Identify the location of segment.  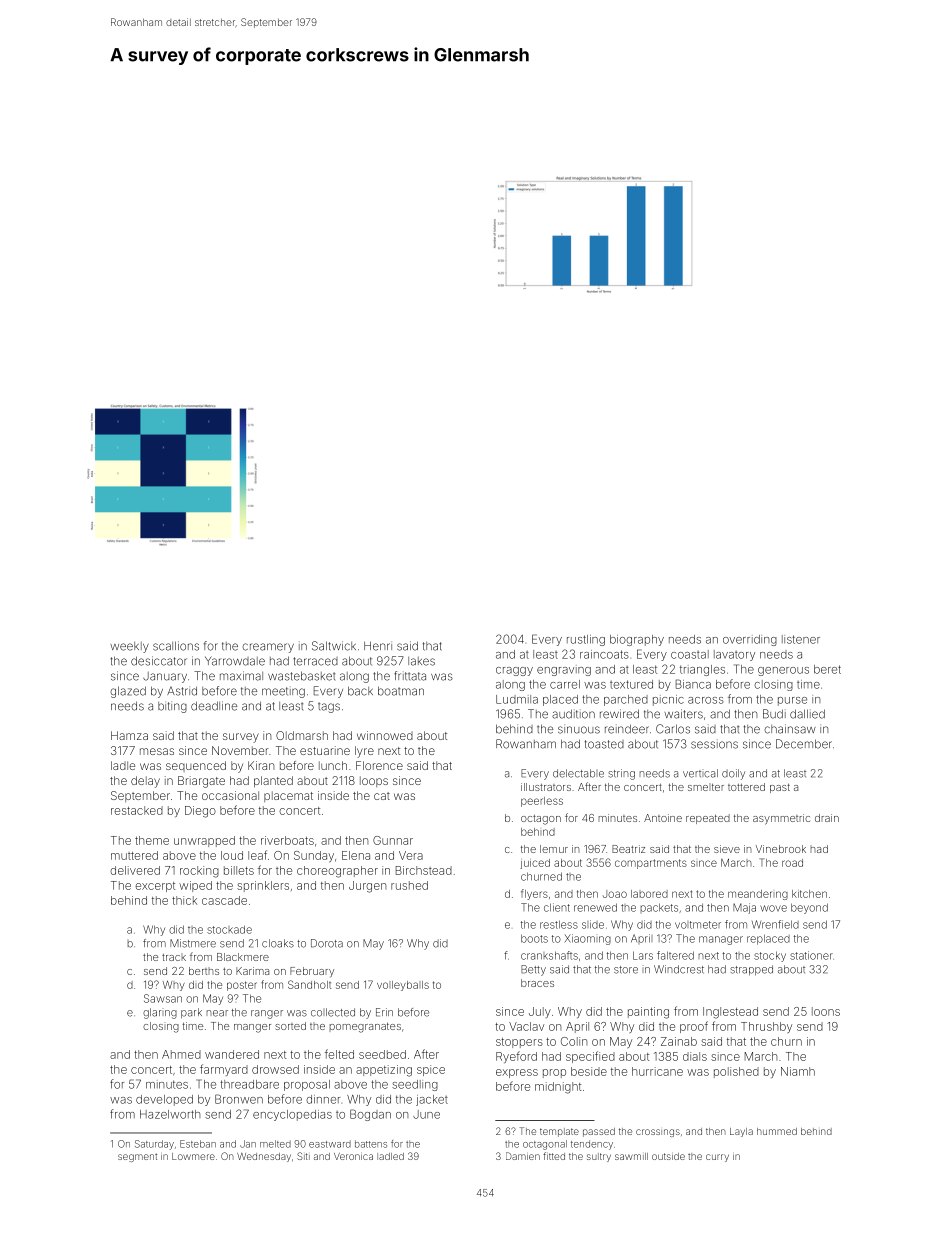
(137, 1157).
